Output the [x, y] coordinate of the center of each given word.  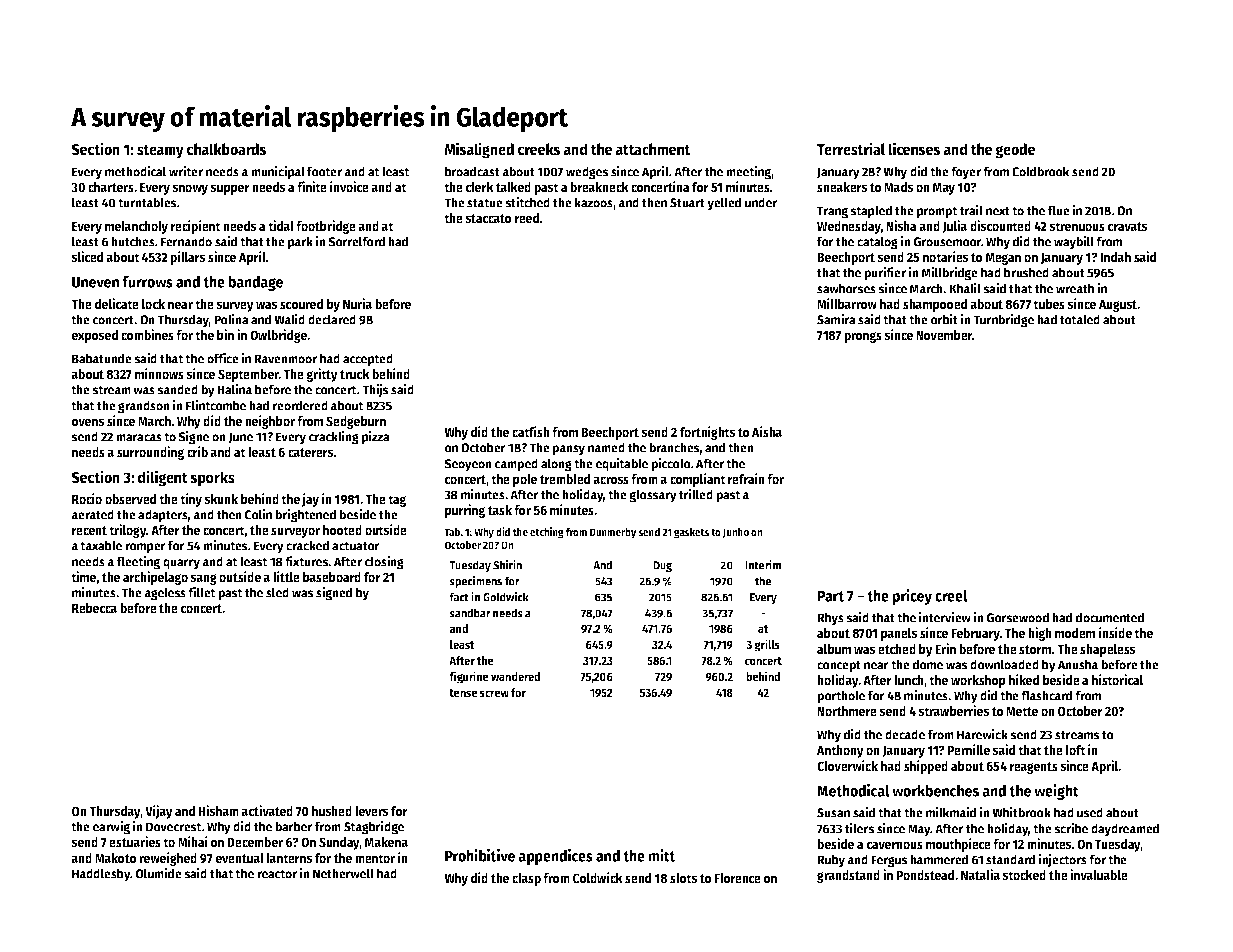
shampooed [935, 305]
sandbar [470, 613]
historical [1117, 679]
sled [277, 592]
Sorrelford [356, 241]
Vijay [159, 812]
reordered [300, 405]
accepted [368, 360]
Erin [945, 648]
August [1118, 306]
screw [494, 693]
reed [527, 218]
